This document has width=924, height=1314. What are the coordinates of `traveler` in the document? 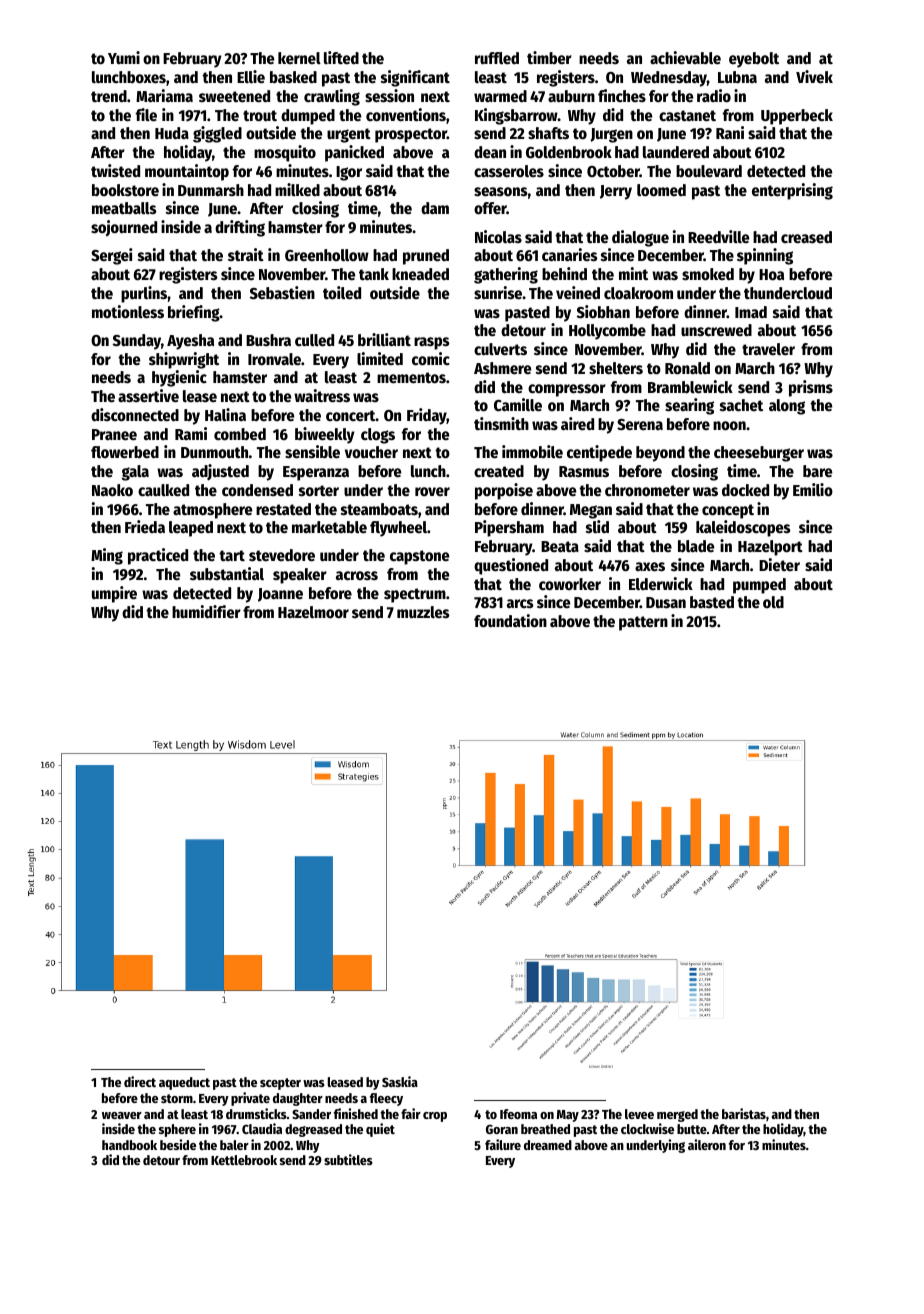 It's located at (768, 349).
